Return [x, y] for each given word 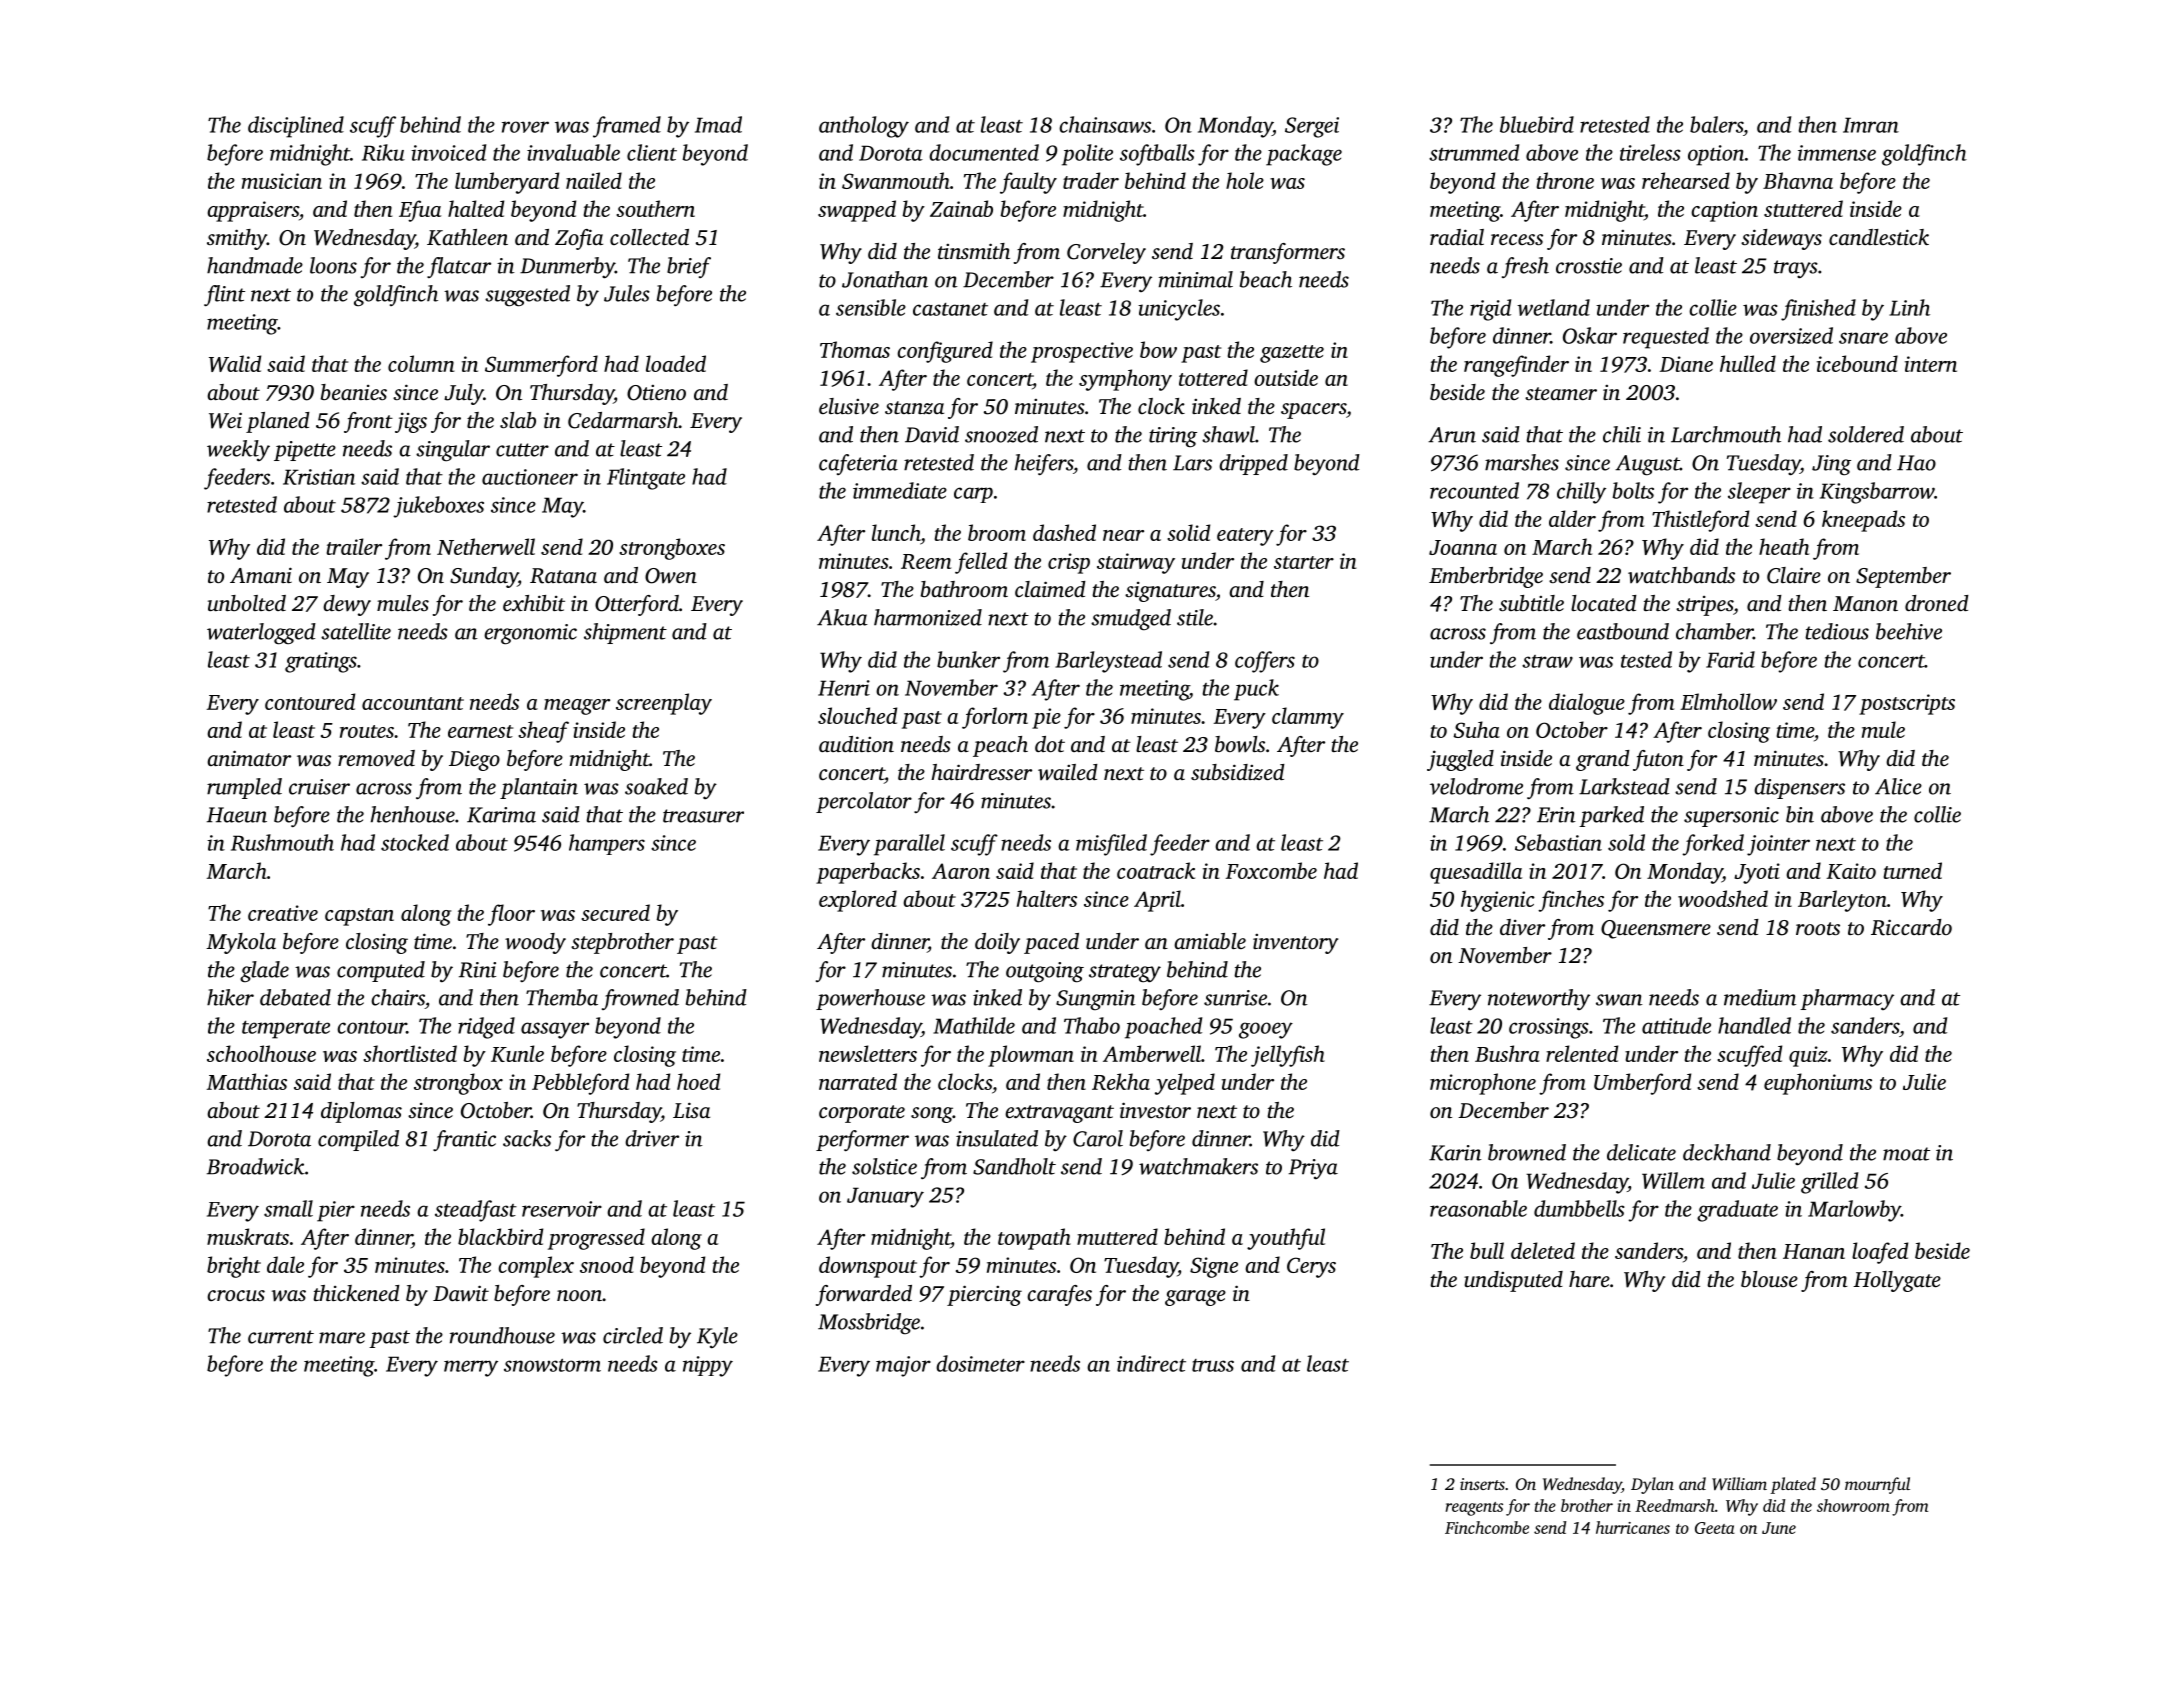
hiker [230, 997]
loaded [676, 363]
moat [1906, 1154]
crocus [236, 1295]
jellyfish [1288, 1056]
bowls [1240, 744]
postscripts [1907, 704]
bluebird [1537, 124]
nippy [708, 1366]
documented [984, 152]
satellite [356, 631]
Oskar [1590, 335]
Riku [383, 152]
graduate [1737, 1211]
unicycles [1179, 310]
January [885, 1197]
